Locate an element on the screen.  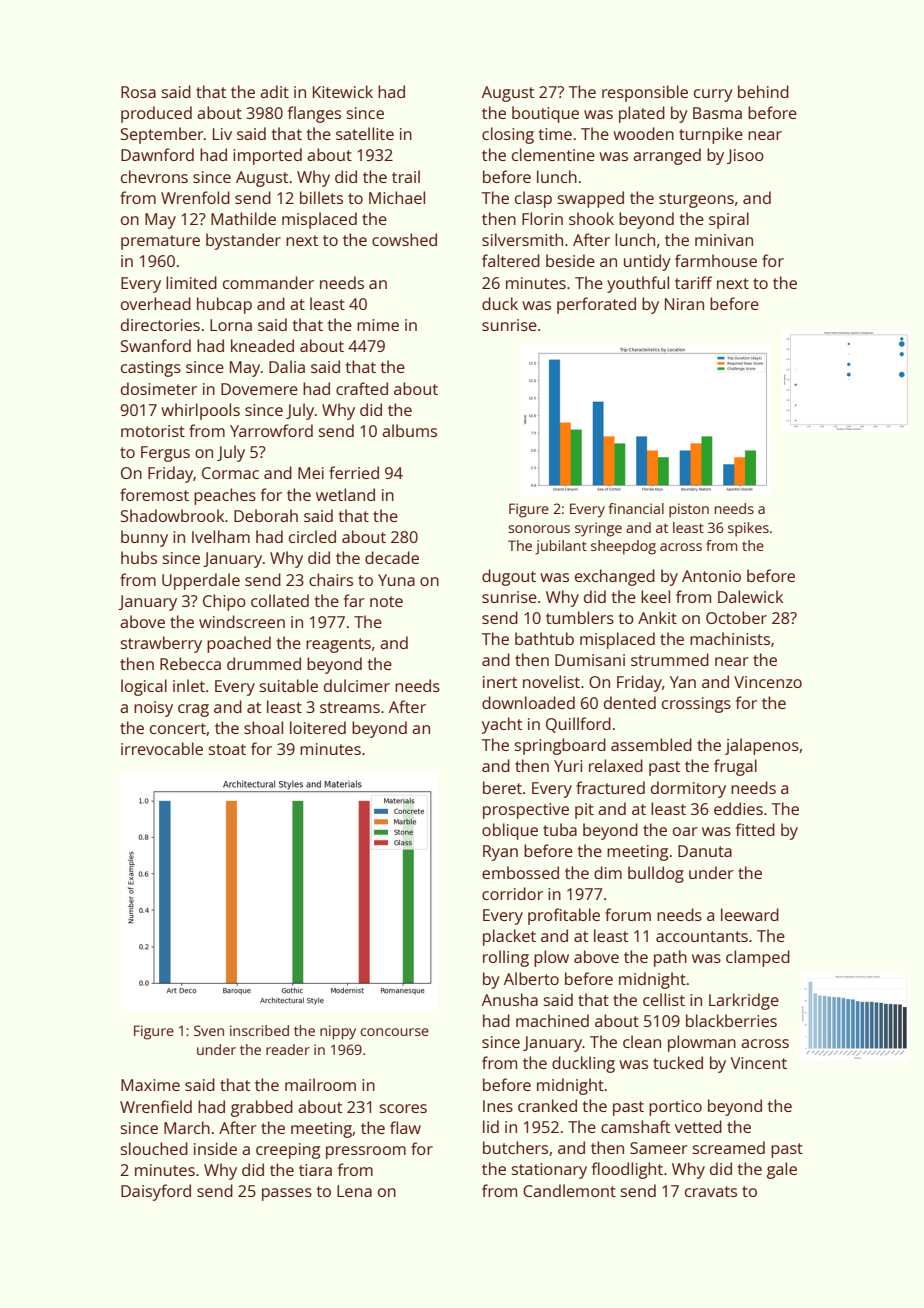
dulcimer is located at coordinates (357, 685).
